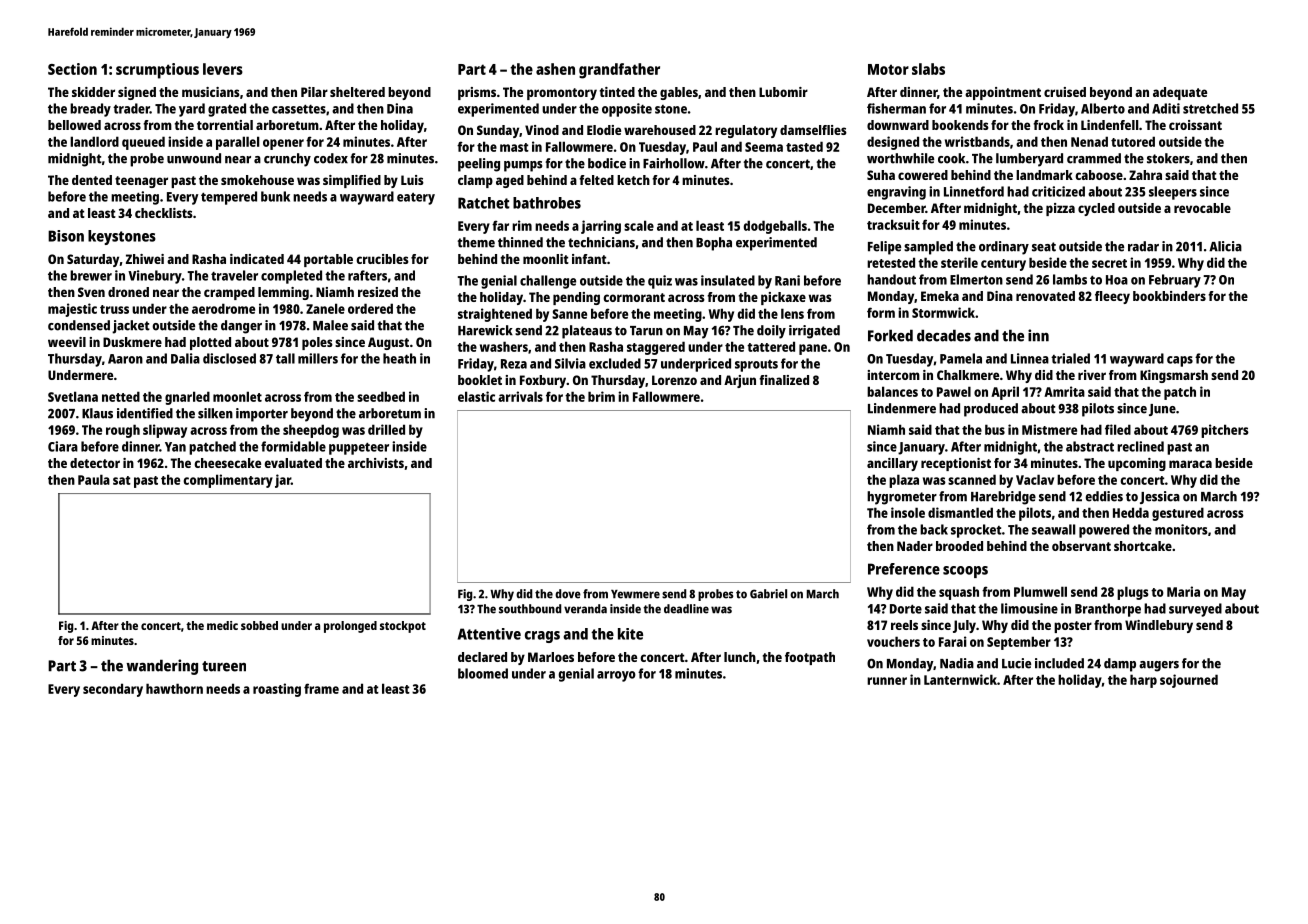 The width and height of the page is (1308, 924). I want to click on frame, so click(321, 688).
